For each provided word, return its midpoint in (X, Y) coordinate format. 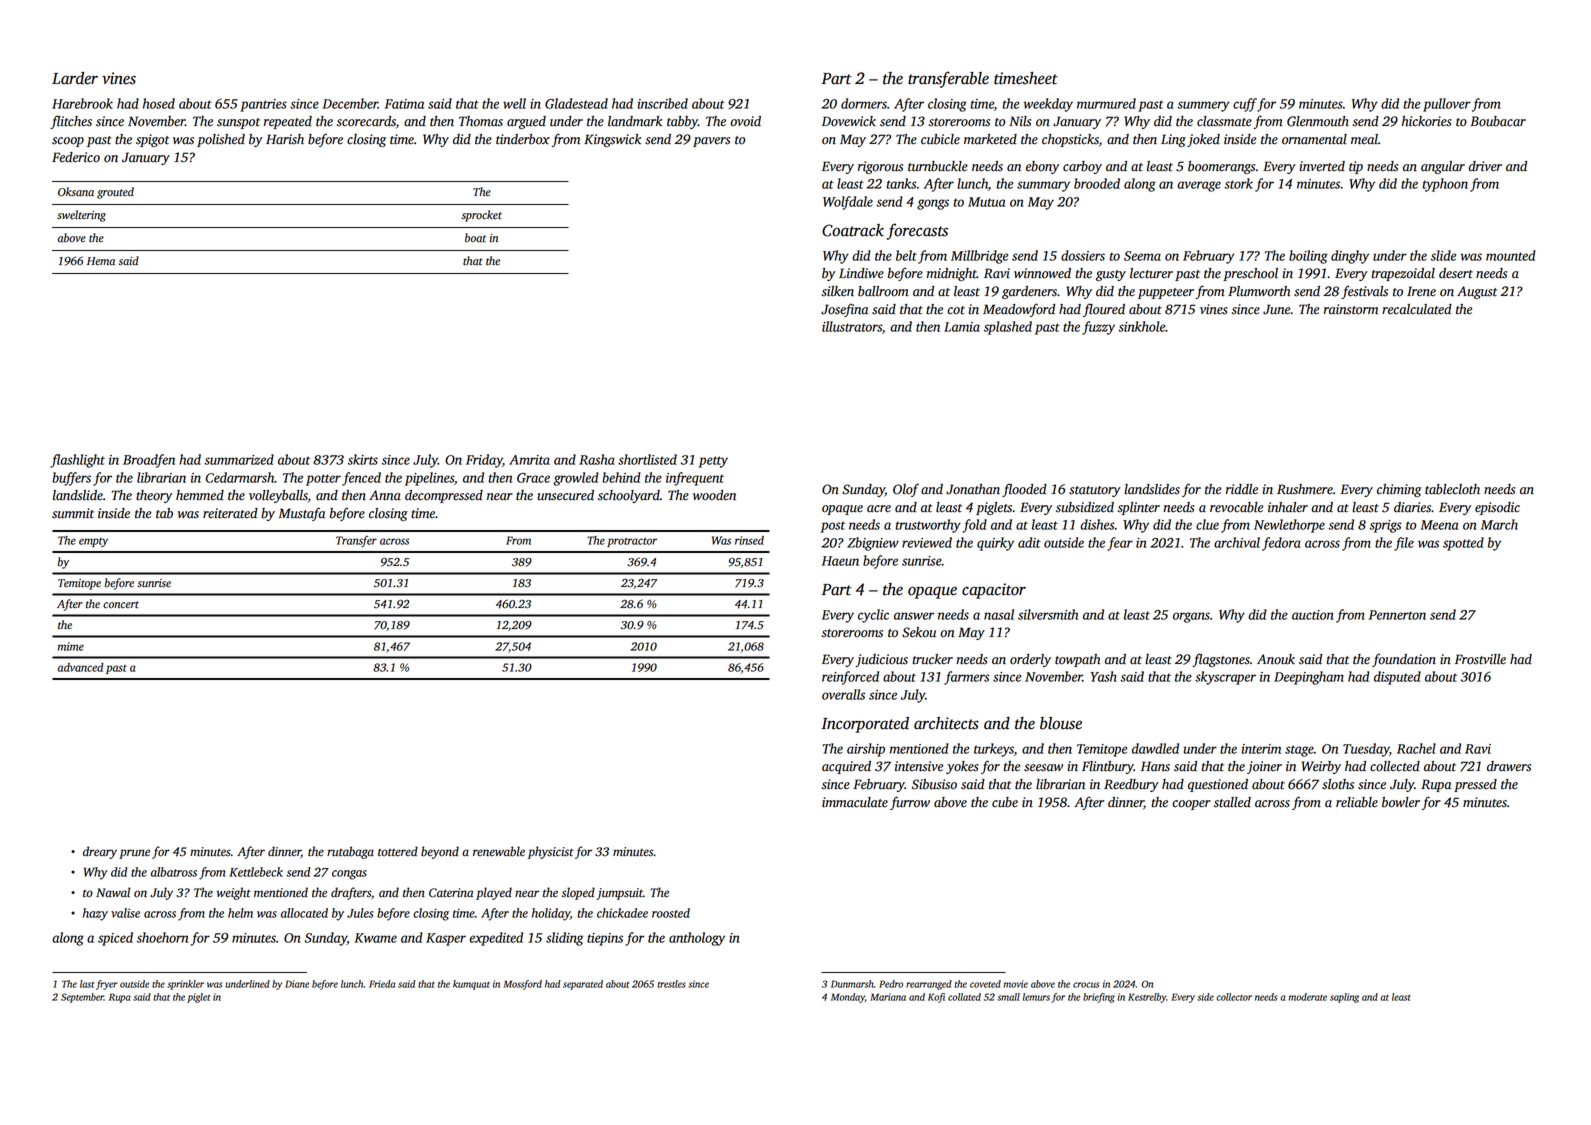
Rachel (1416, 748)
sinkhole (1141, 326)
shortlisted (647, 459)
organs (1191, 617)
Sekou (919, 632)
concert (121, 605)
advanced (81, 667)
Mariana (888, 997)
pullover (1447, 105)
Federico (76, 157)
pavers (711, 142)
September (82, 998)
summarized (239, 459)
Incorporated (865, 725)
